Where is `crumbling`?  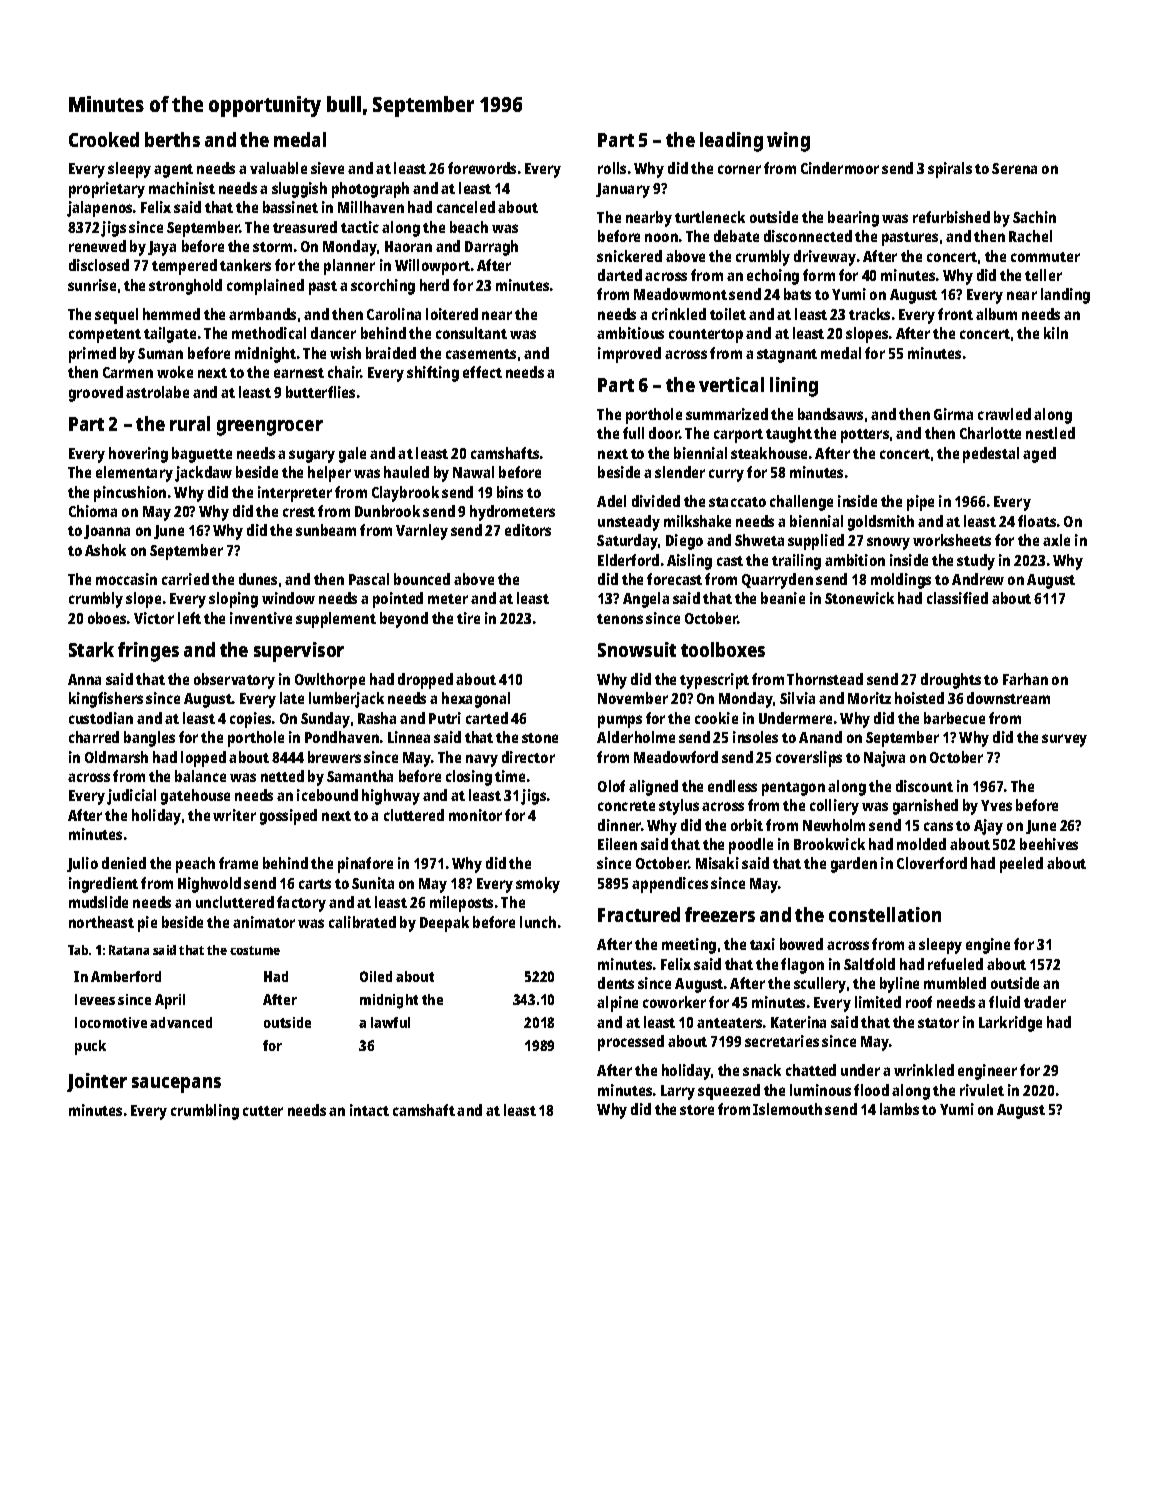 crumbling is located at coordinates (205, 1112).
